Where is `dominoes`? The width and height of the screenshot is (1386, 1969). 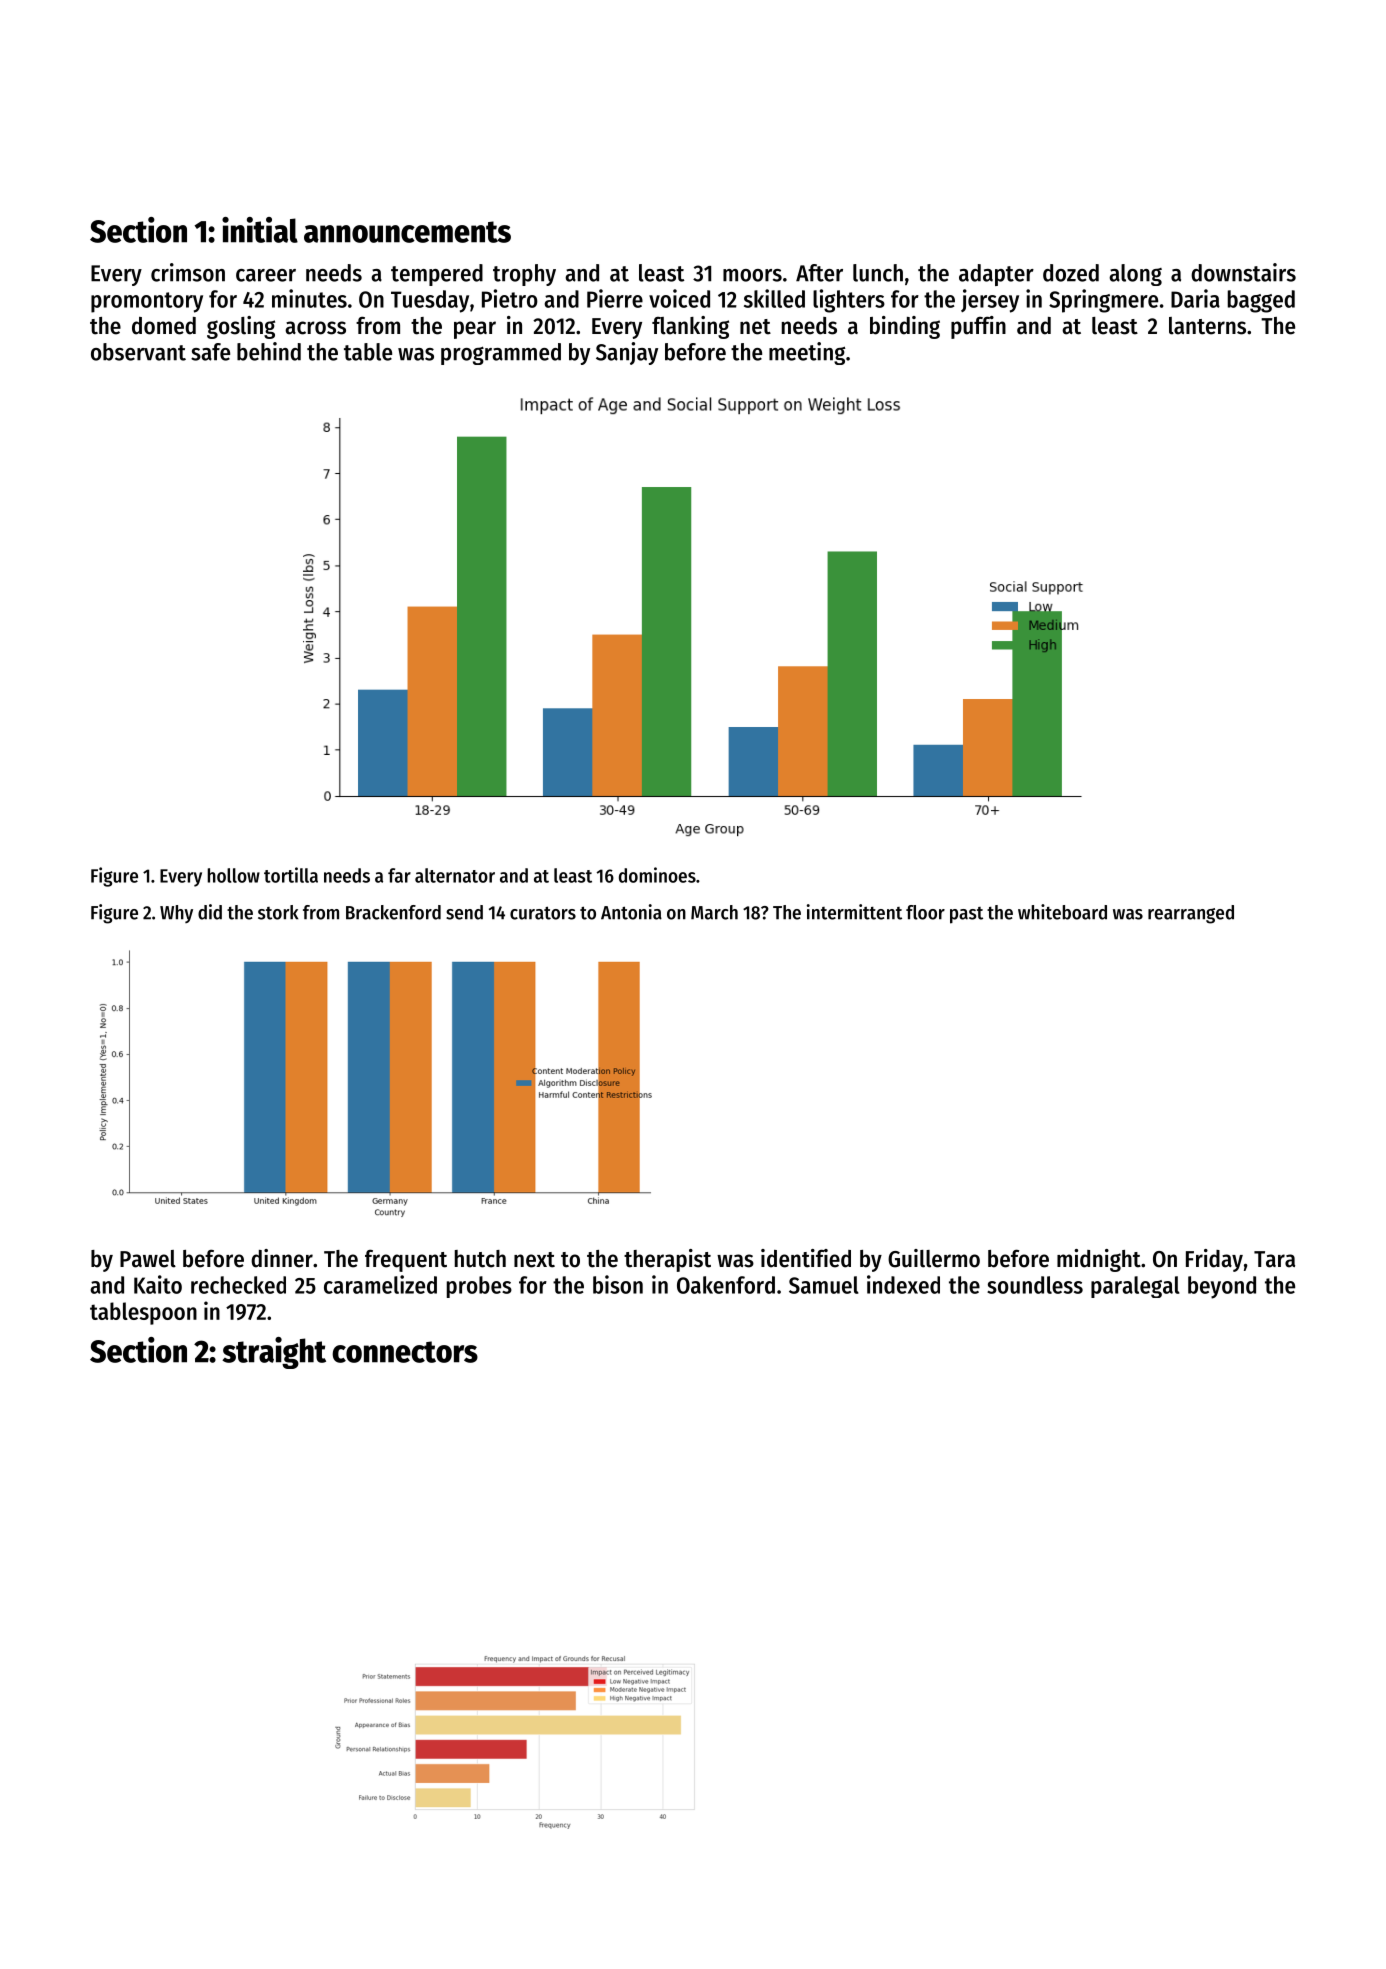 dominoes is located at coordinates (657, 875).
